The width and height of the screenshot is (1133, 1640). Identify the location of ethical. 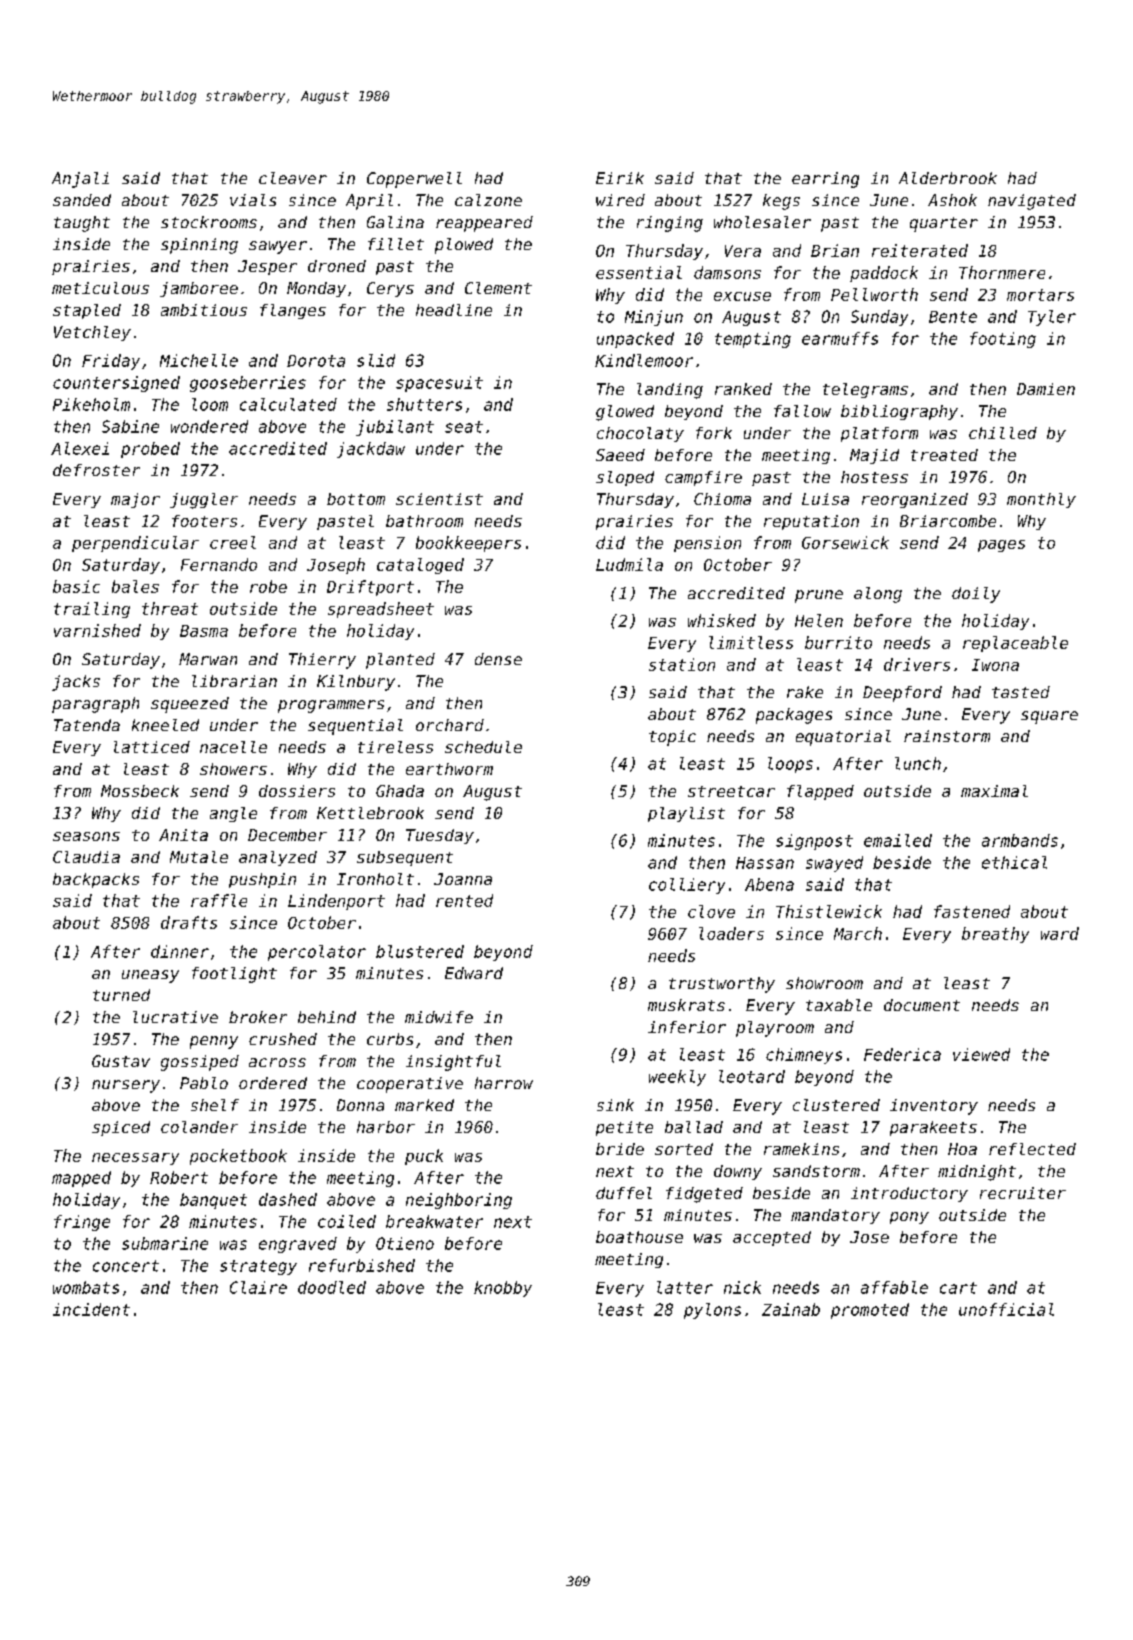
(1014, 862).
